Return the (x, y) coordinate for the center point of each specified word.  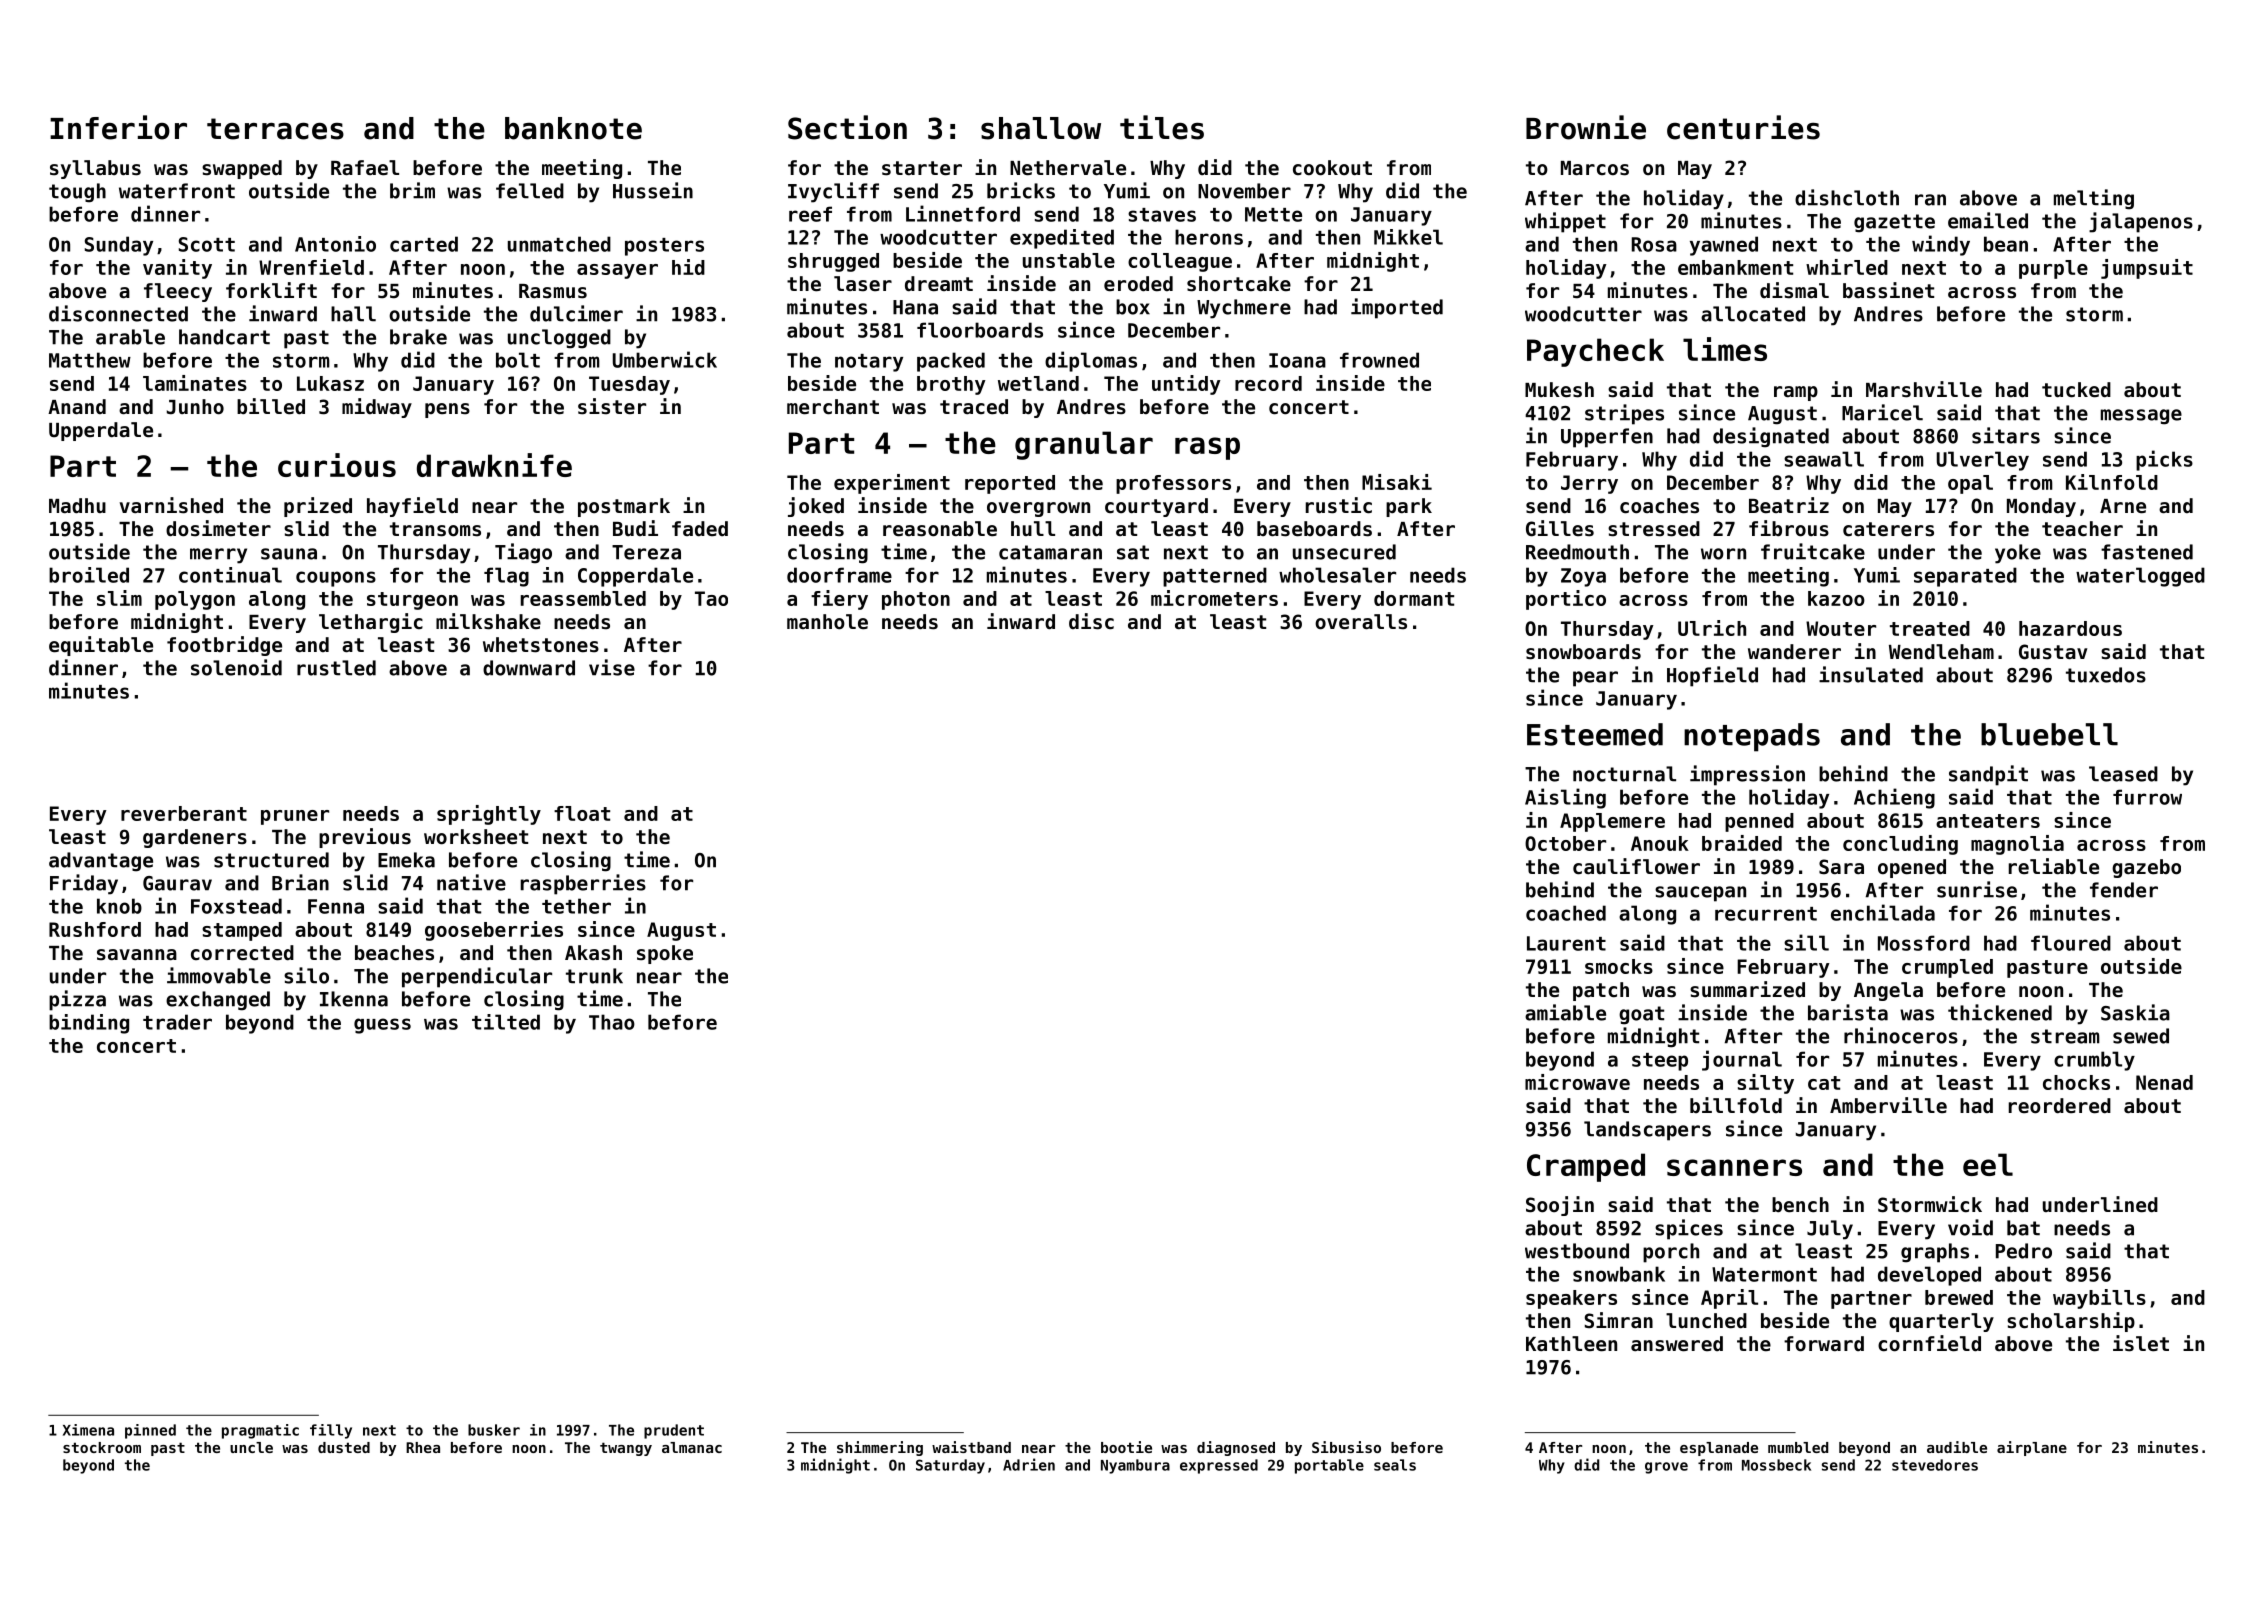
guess (382, 1026)
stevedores (1935, 1465)
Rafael (365, 168)
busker (494, 1430)
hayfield (412, 507)
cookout (1332, 168)
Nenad (2164, 1082)
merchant (833, 407)
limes (1725, 349)
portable (1329, 1466)
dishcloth (1847, 197)
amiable (1565, 1012)
